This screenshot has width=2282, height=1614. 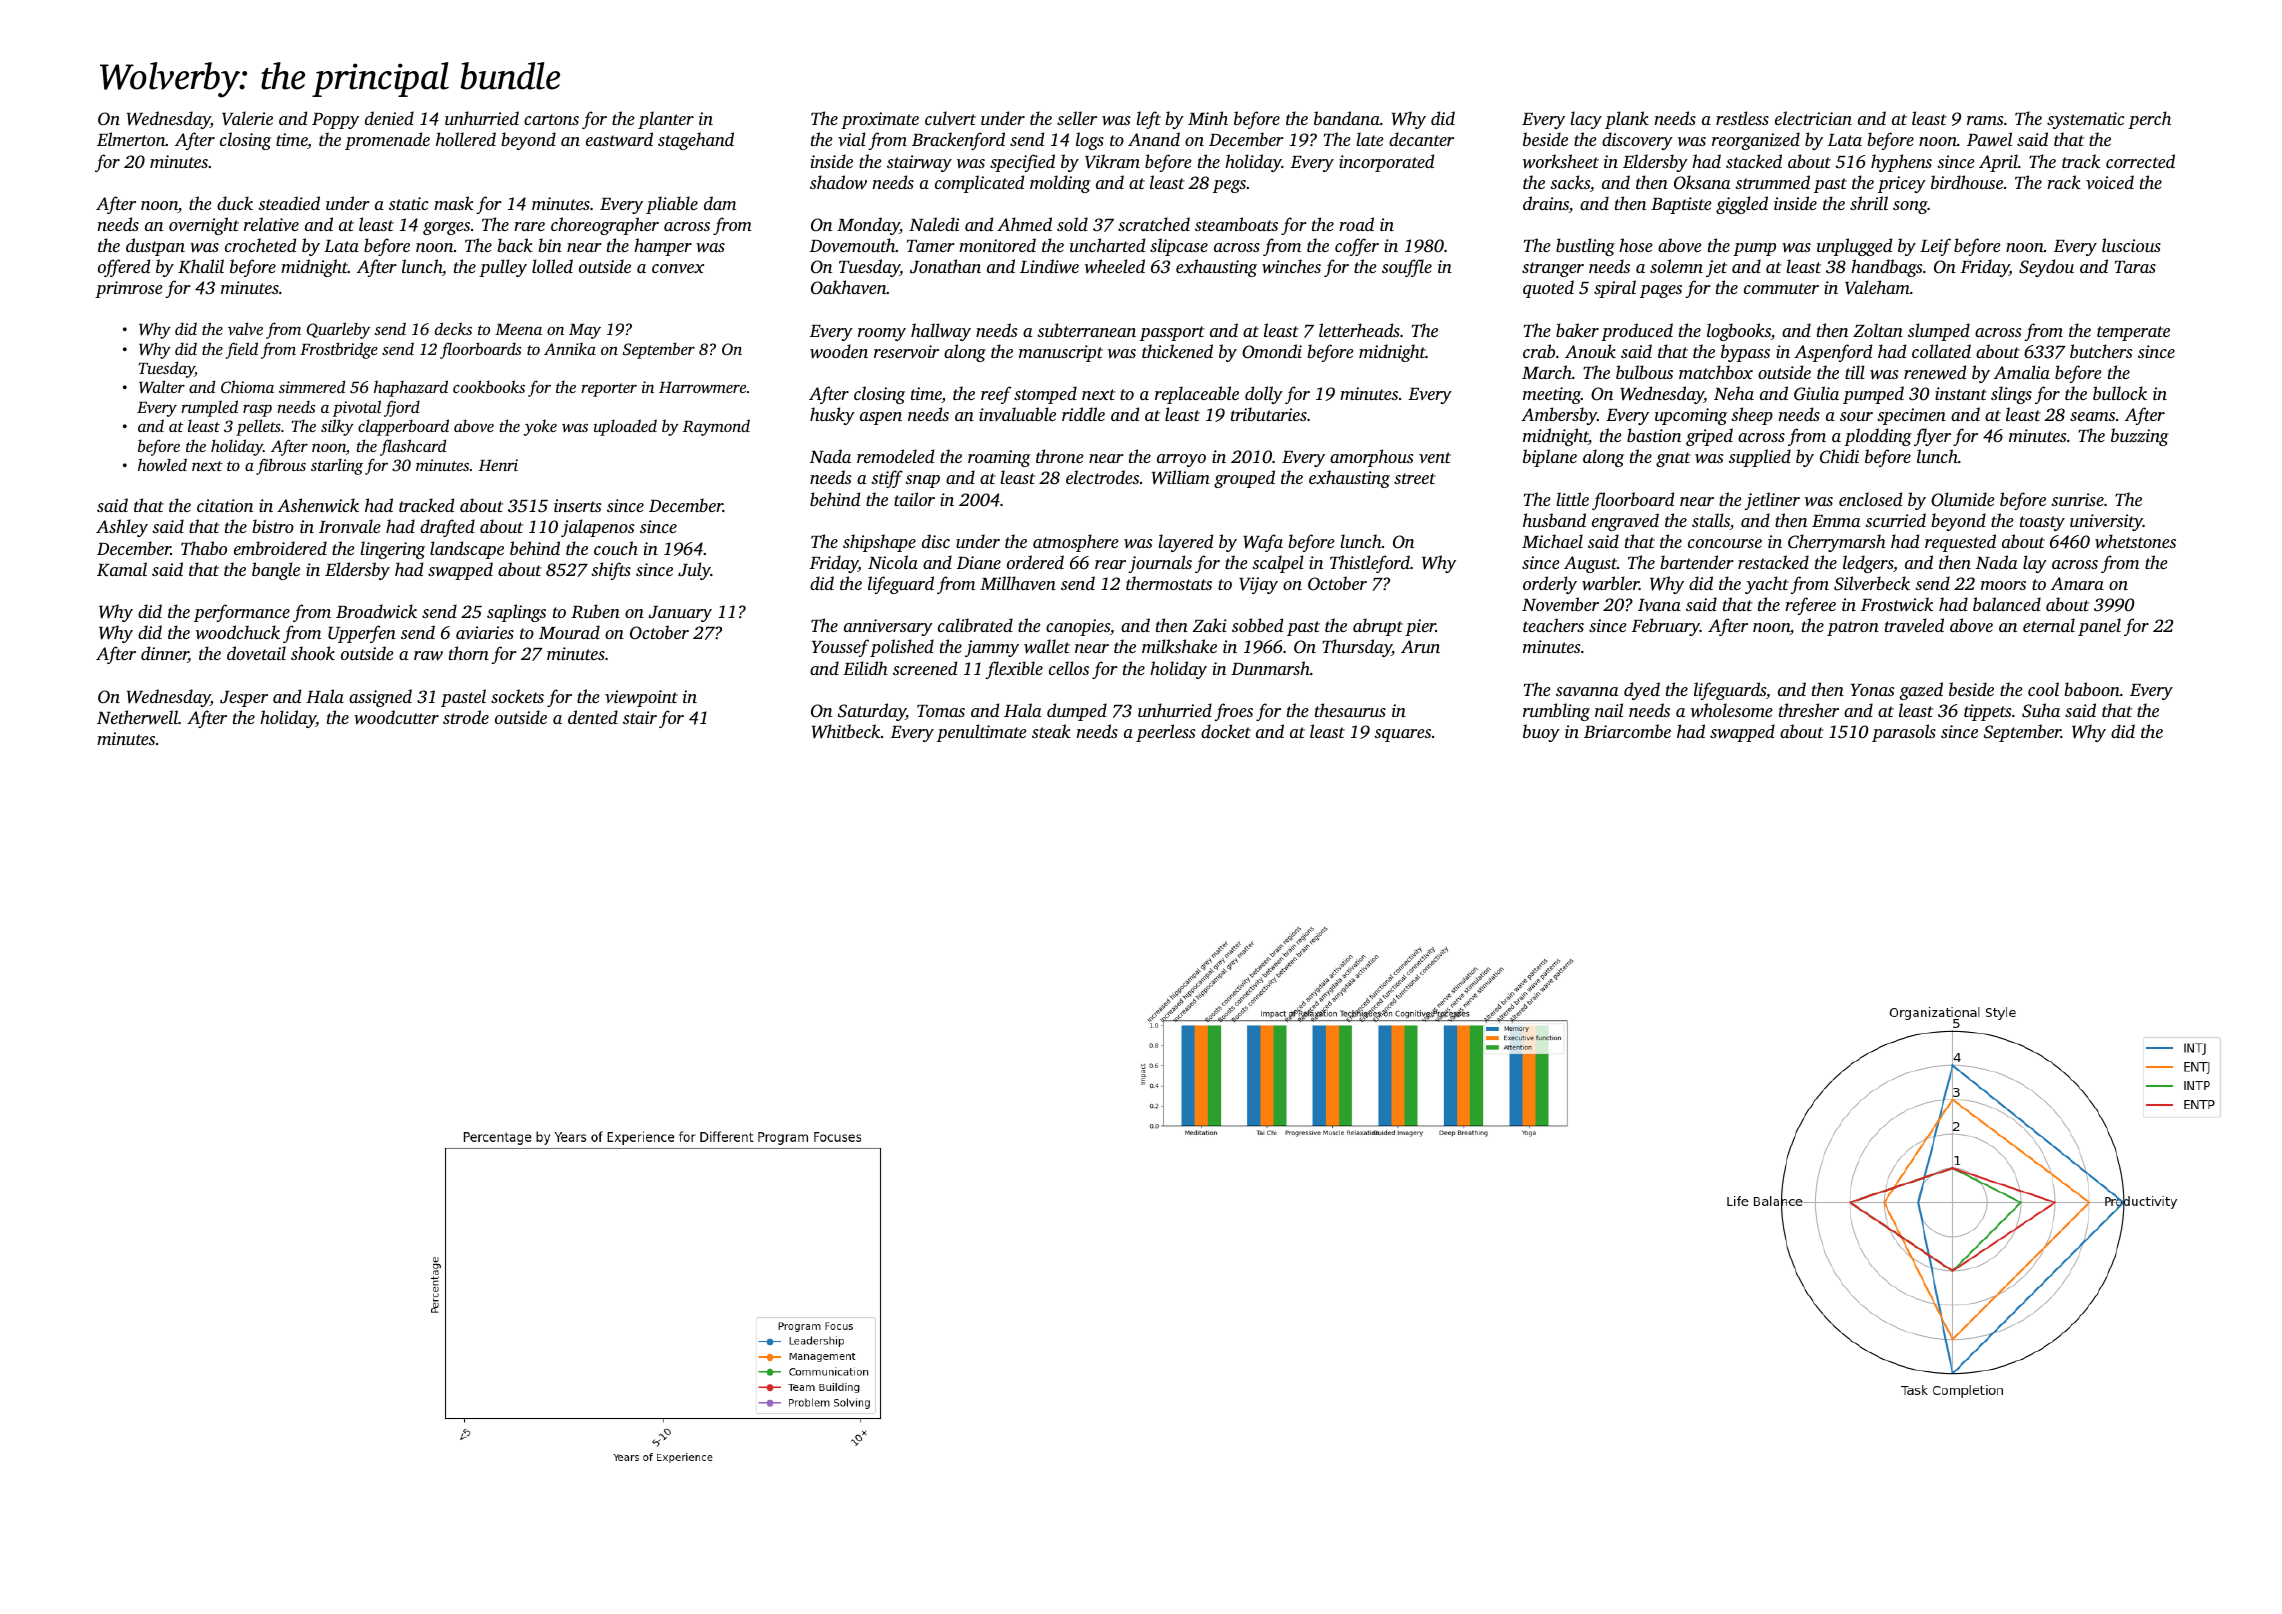 What do you see at coordinates (517, 696) in the screenshot?
I see `sockets` at bounding box center [517, 696].
